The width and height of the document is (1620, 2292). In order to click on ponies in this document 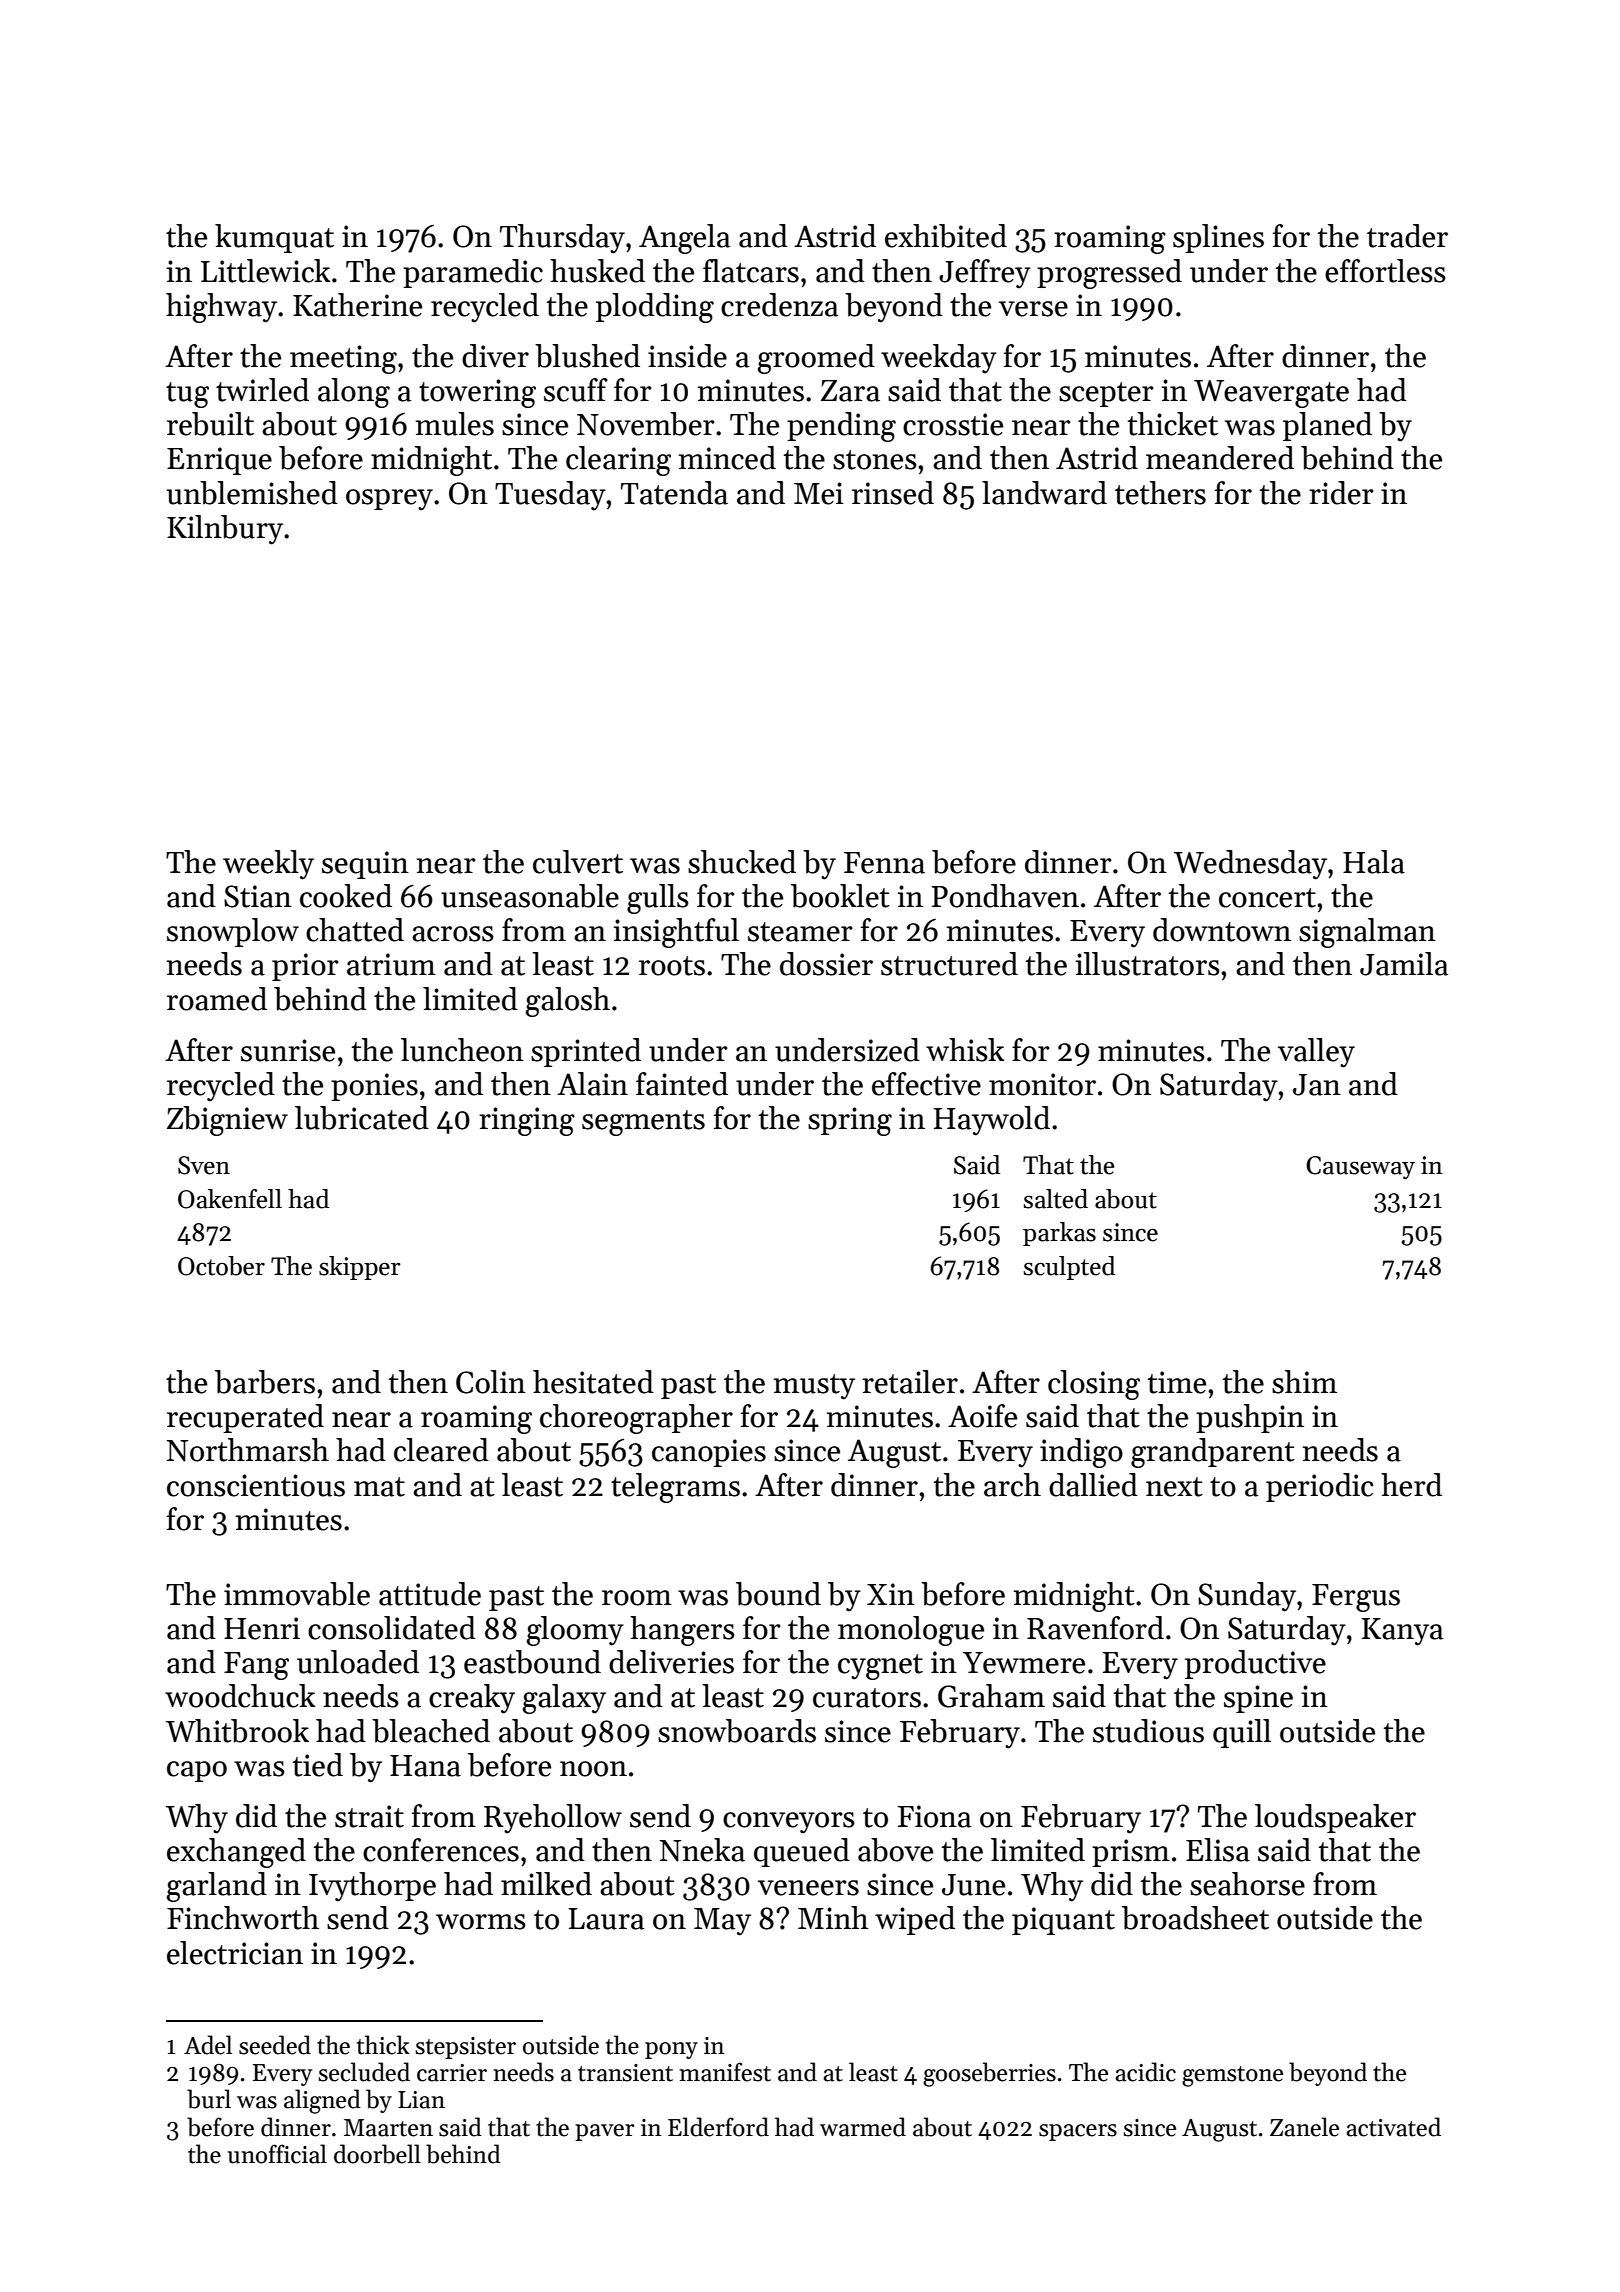, I will do `click(374, 1087)`.
